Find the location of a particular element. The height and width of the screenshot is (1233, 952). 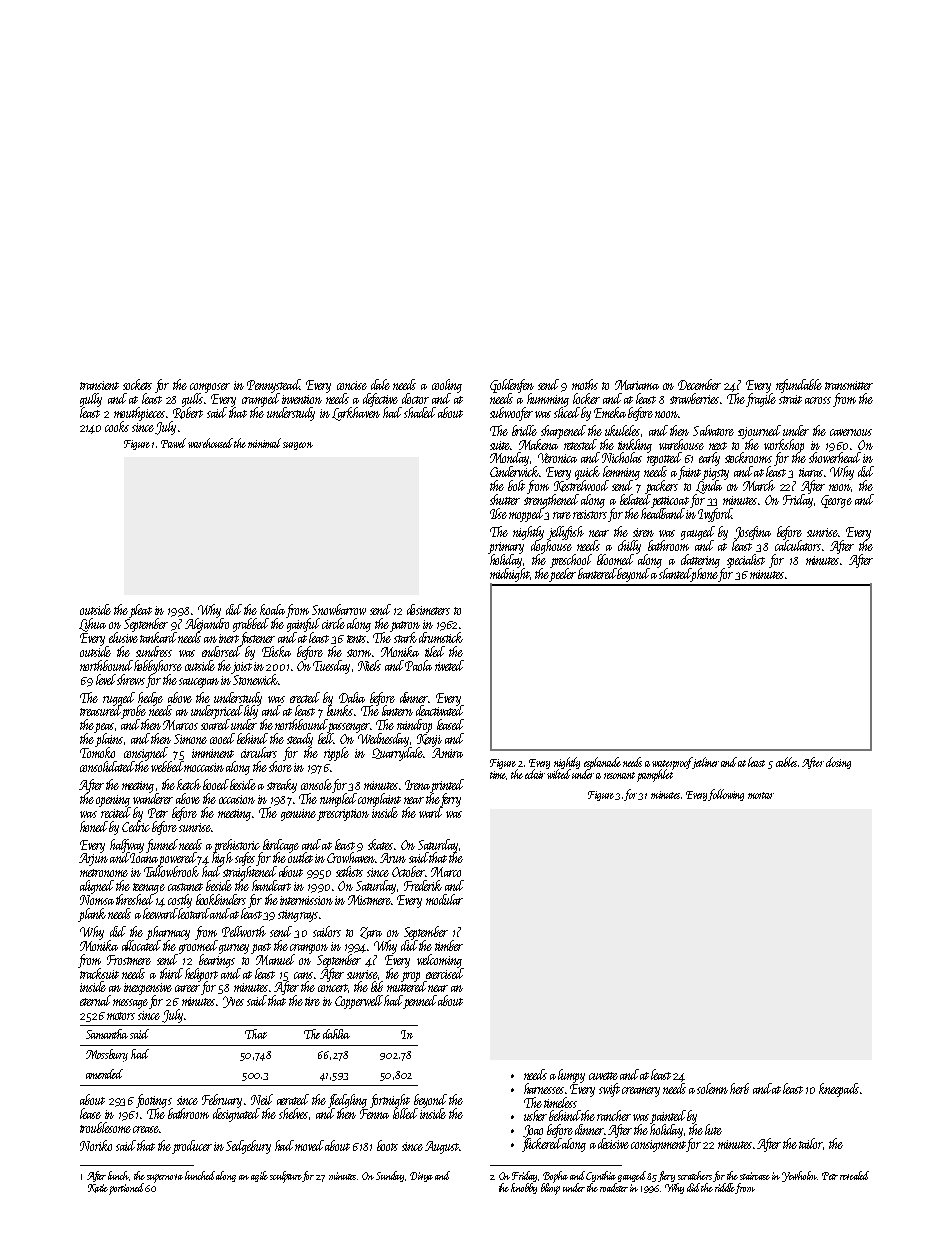

complaint is located at coordinates (379, 800).
